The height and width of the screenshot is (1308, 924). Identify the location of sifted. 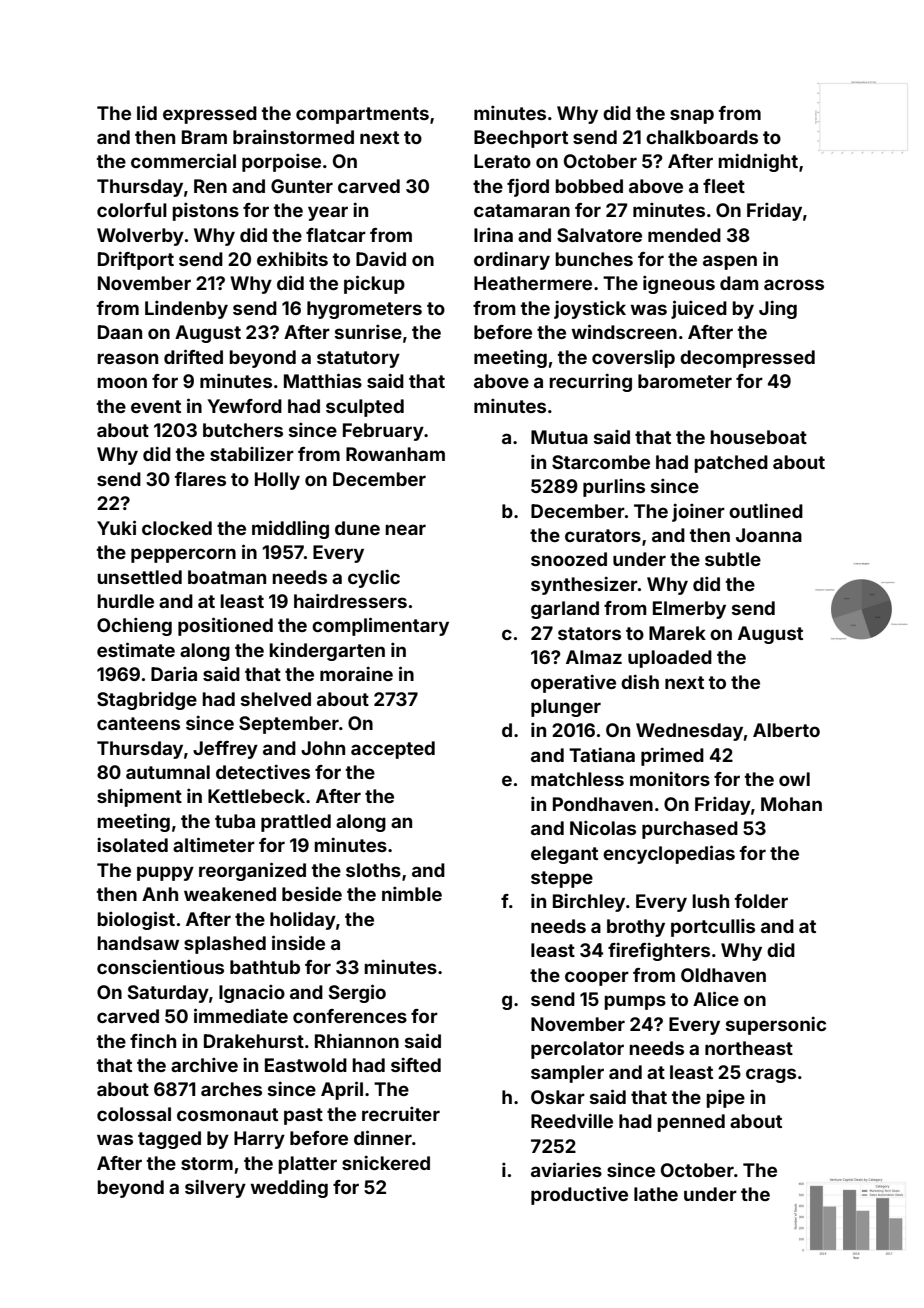
(416, 1065).
